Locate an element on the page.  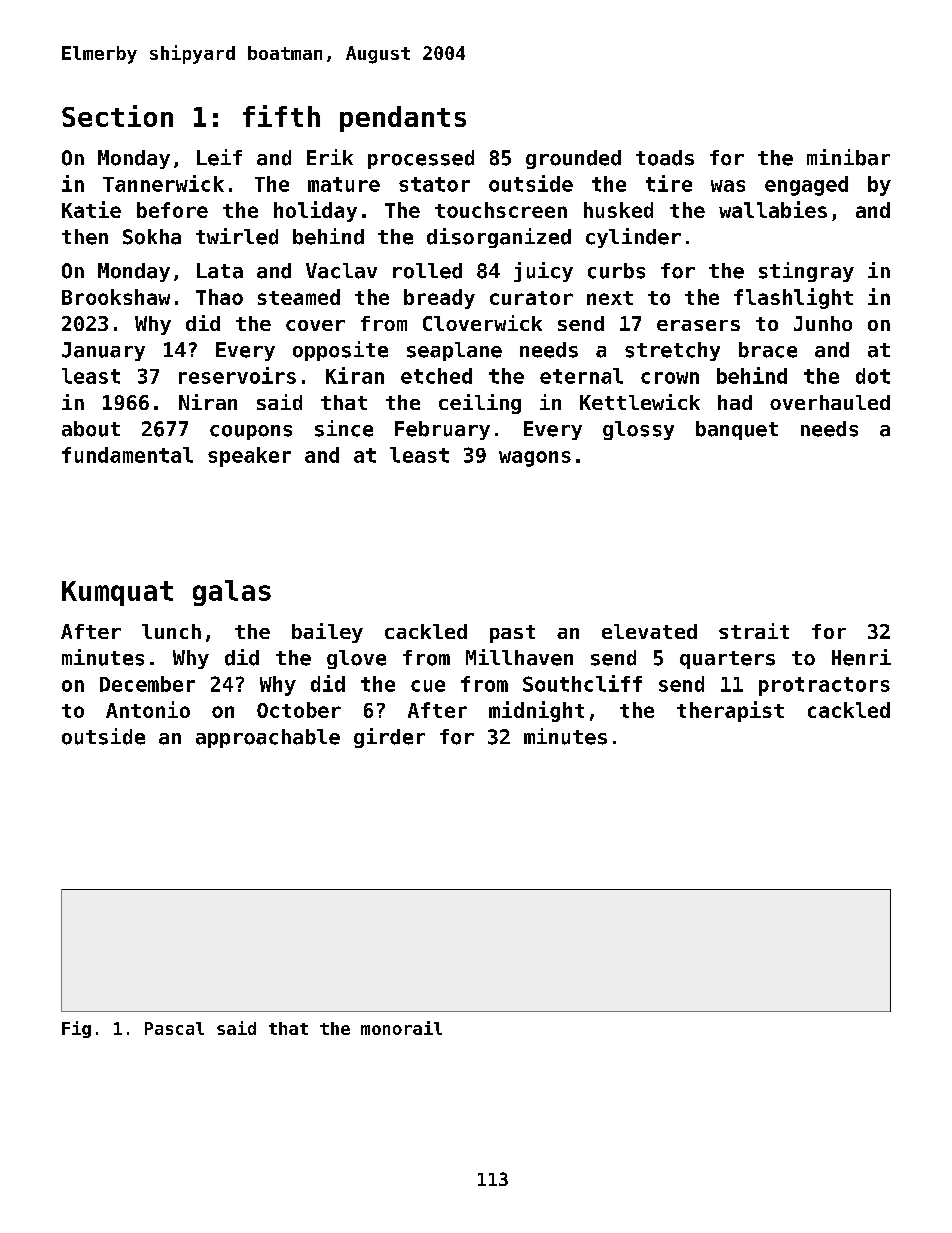
approachable is located at coordinates (268, 738).
